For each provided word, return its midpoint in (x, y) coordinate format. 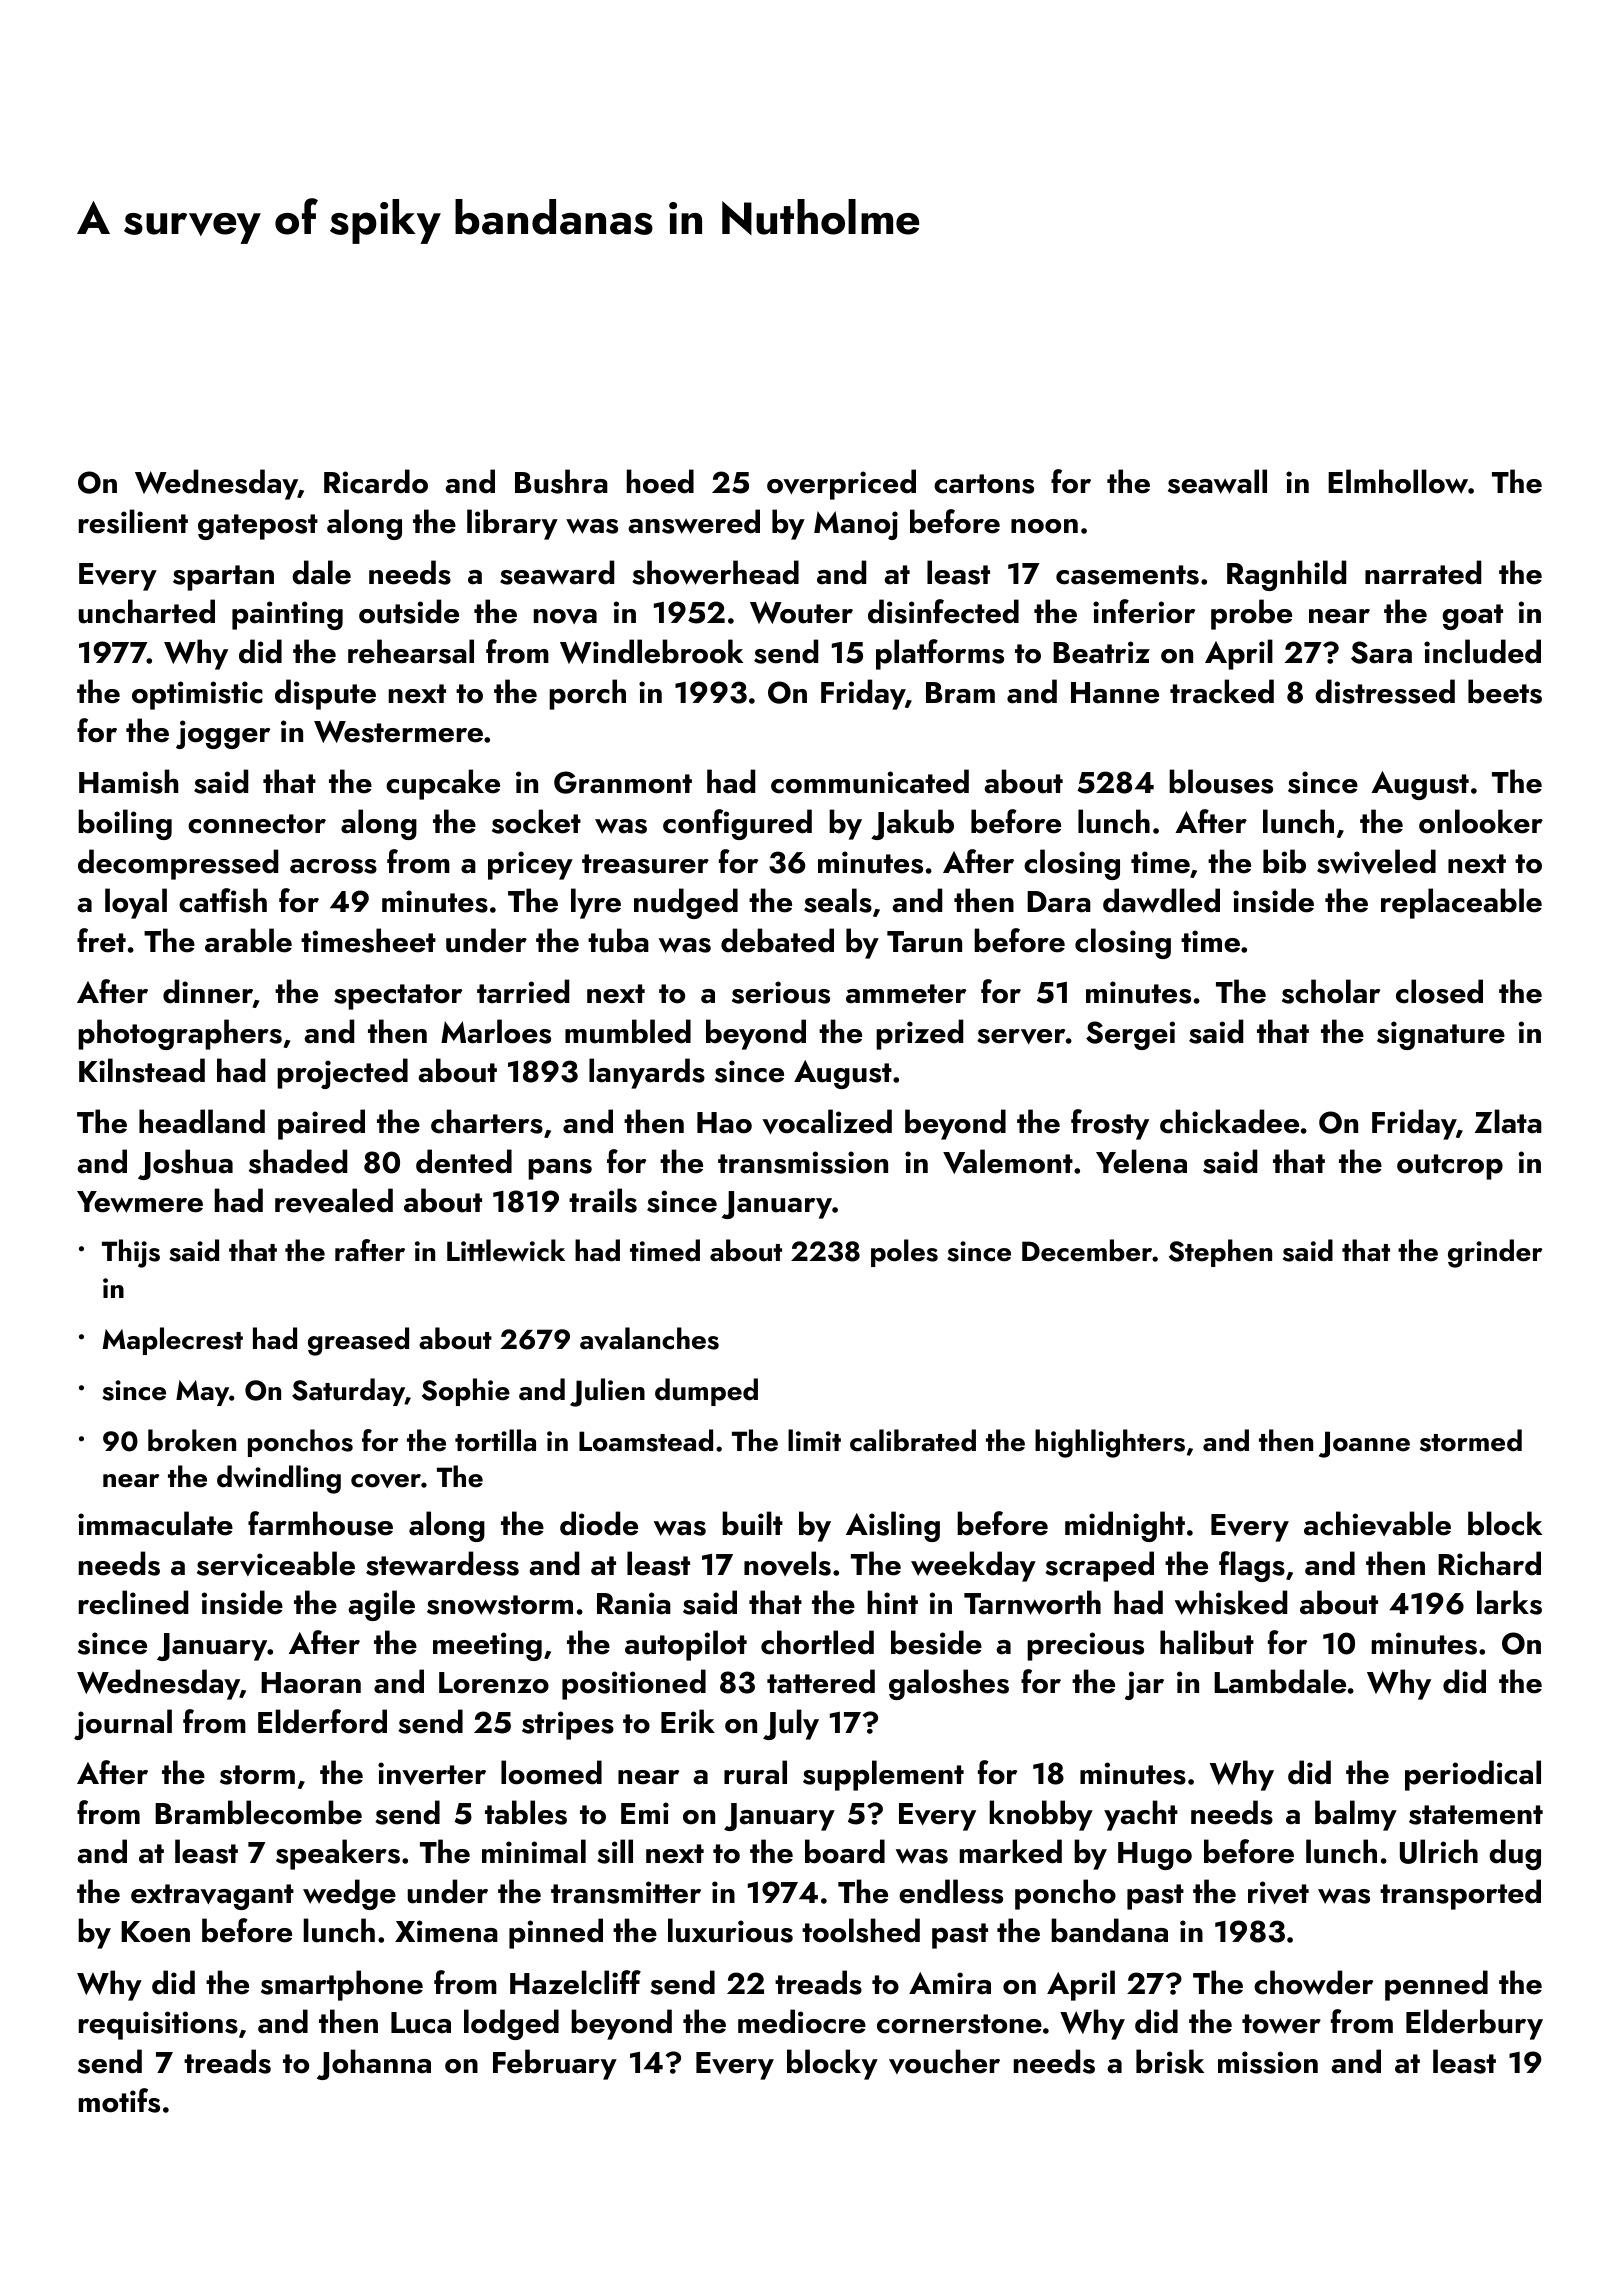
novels (787, 1563)
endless (951, 1891)
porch (587, 694)
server (1021, 1036)
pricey (530, 865)
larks (1509, 1602)
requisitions (158, 2025)
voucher (944, 2061)
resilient (133, 521)
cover (386, 1481)
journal (123, 1724)
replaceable (1461, 903)
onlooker (1481, 821)
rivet (1278, 1892)
